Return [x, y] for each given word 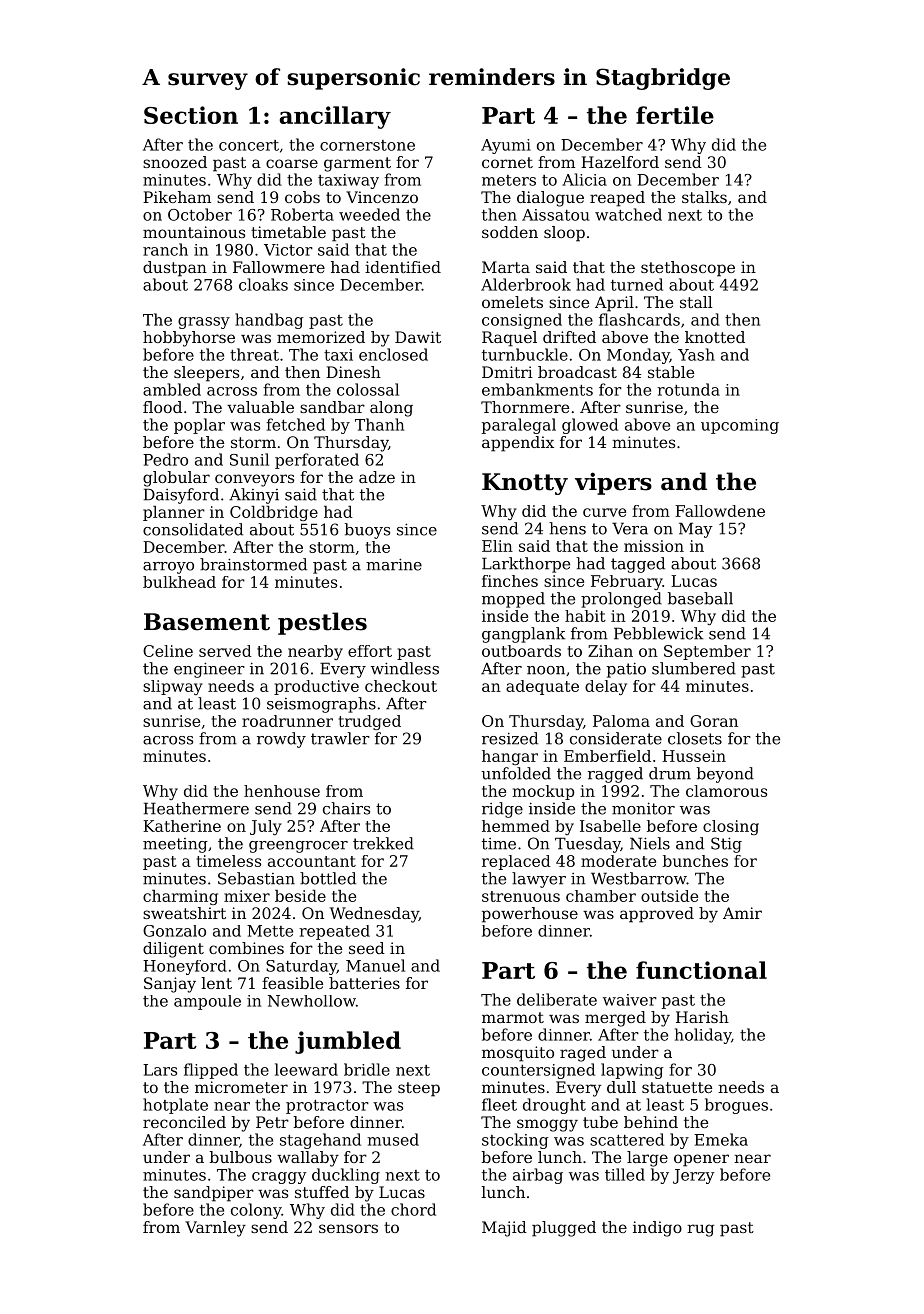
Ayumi [506, 146]
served [225, 651]
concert [249, 145]
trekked [383, 843]
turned [637, 284]
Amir [742, 913]
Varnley [215, 1229]
